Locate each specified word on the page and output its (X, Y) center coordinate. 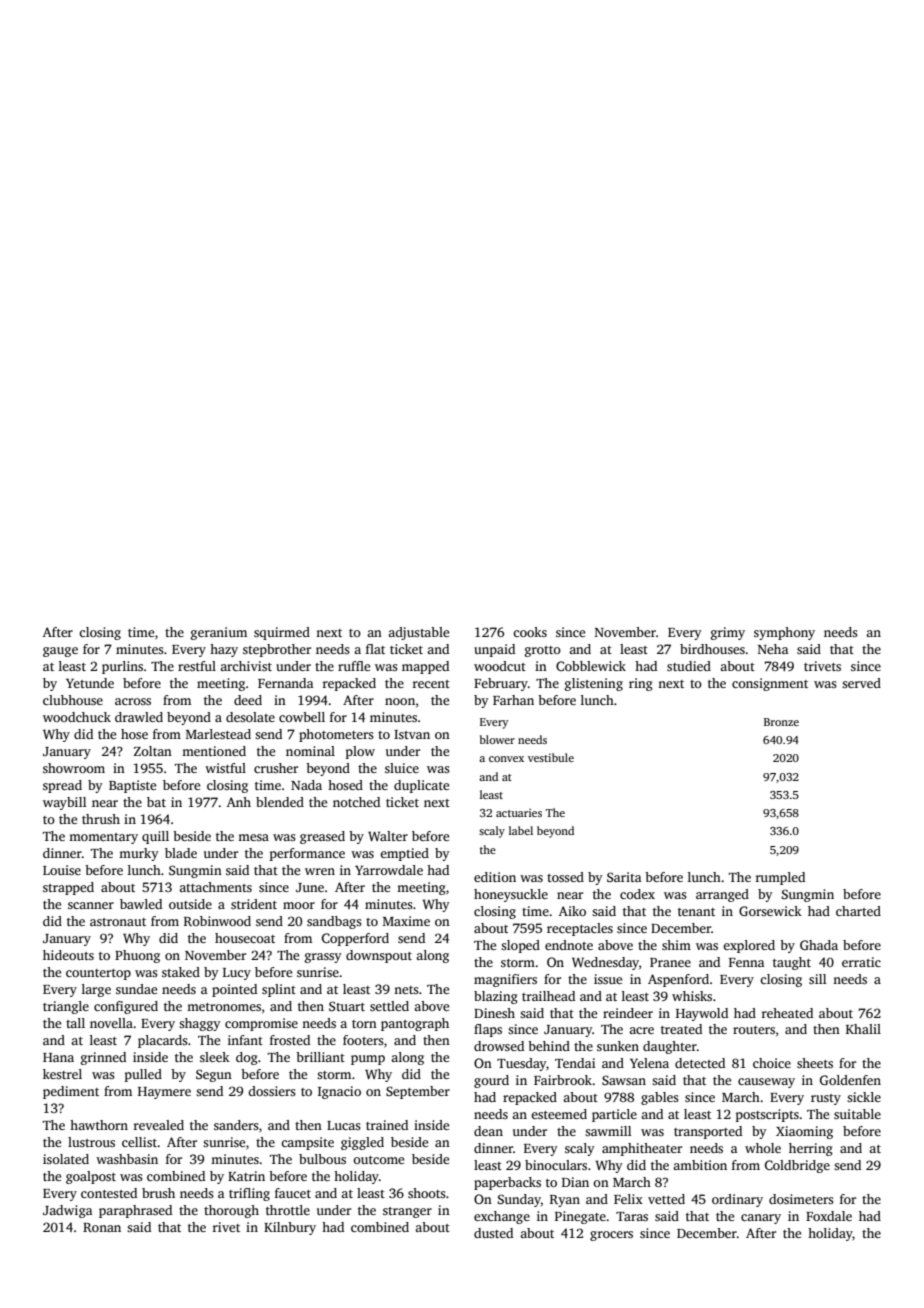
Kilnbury (290, 1228)
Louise (62, 870)
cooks (530, 632)
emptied (404, 854)
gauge (60, 652)
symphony (784, 633)
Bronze (781, 722)
